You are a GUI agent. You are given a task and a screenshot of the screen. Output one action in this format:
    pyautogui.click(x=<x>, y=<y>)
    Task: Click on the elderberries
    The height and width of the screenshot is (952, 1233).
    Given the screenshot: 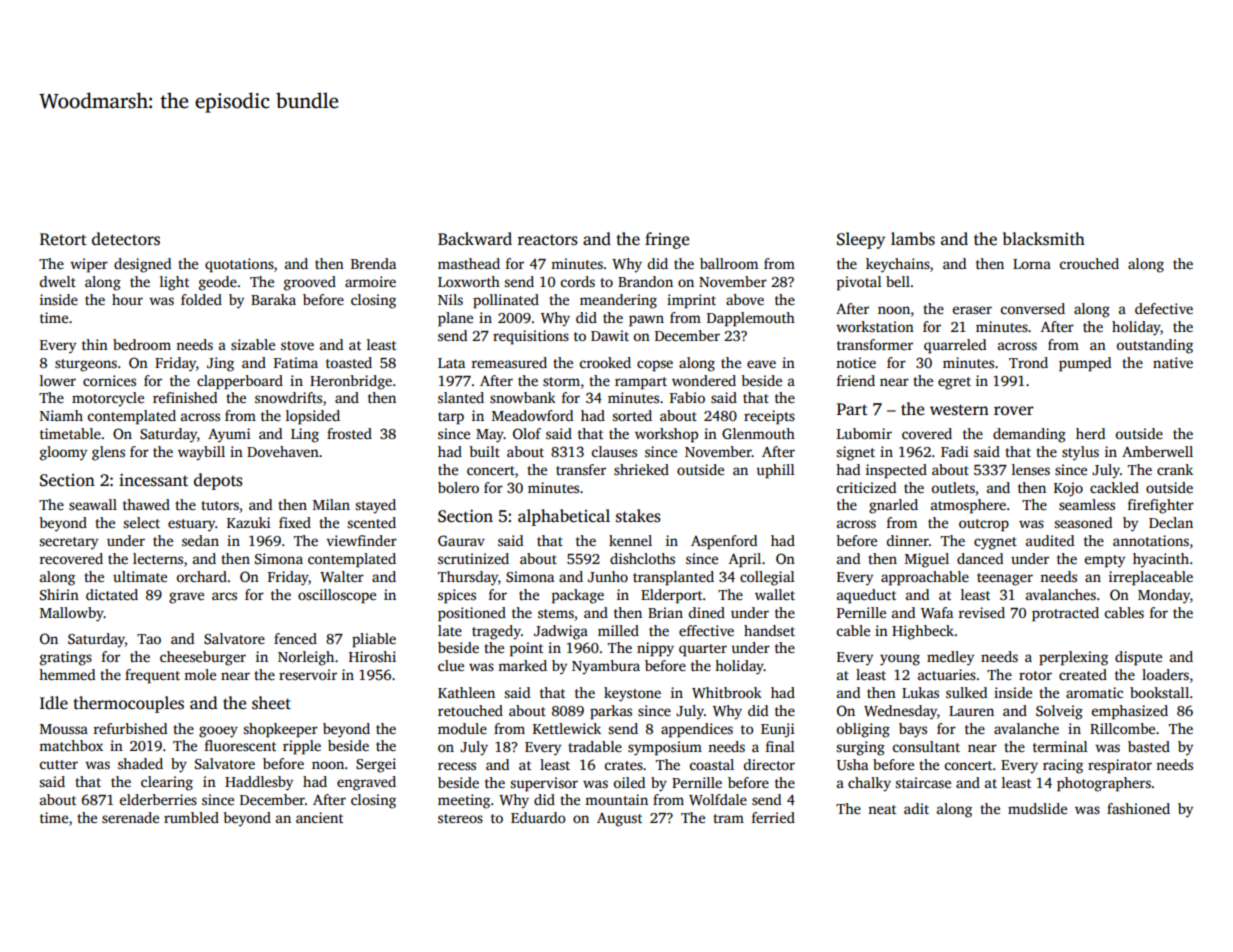 What is the action you would take?
    pyautogui.click(x=158, y=799)
